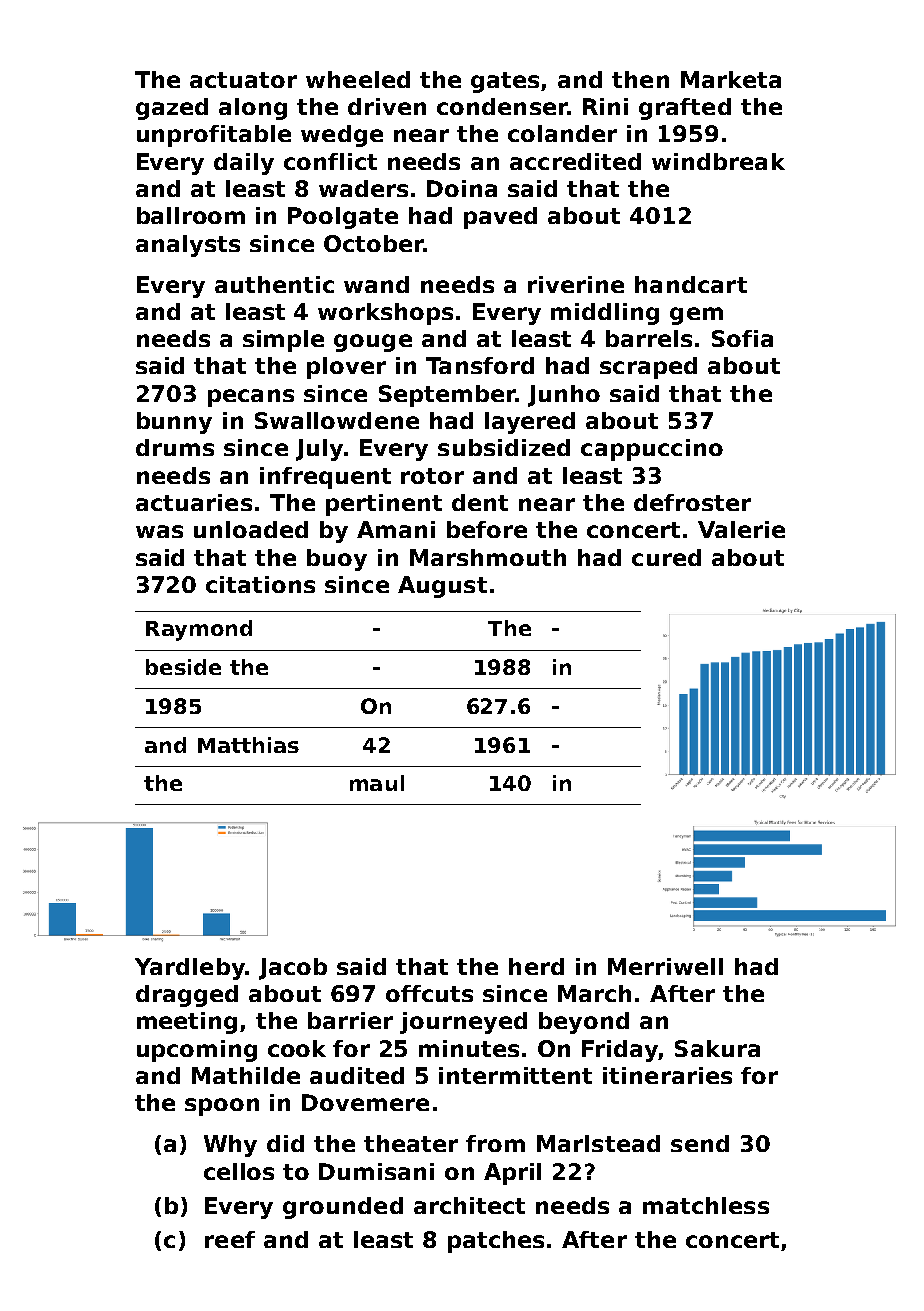 This screenshot has height=1311, width=924. Describe the element at coordinates (564, 396) in the screenshot. I see `Junho` at that location.
